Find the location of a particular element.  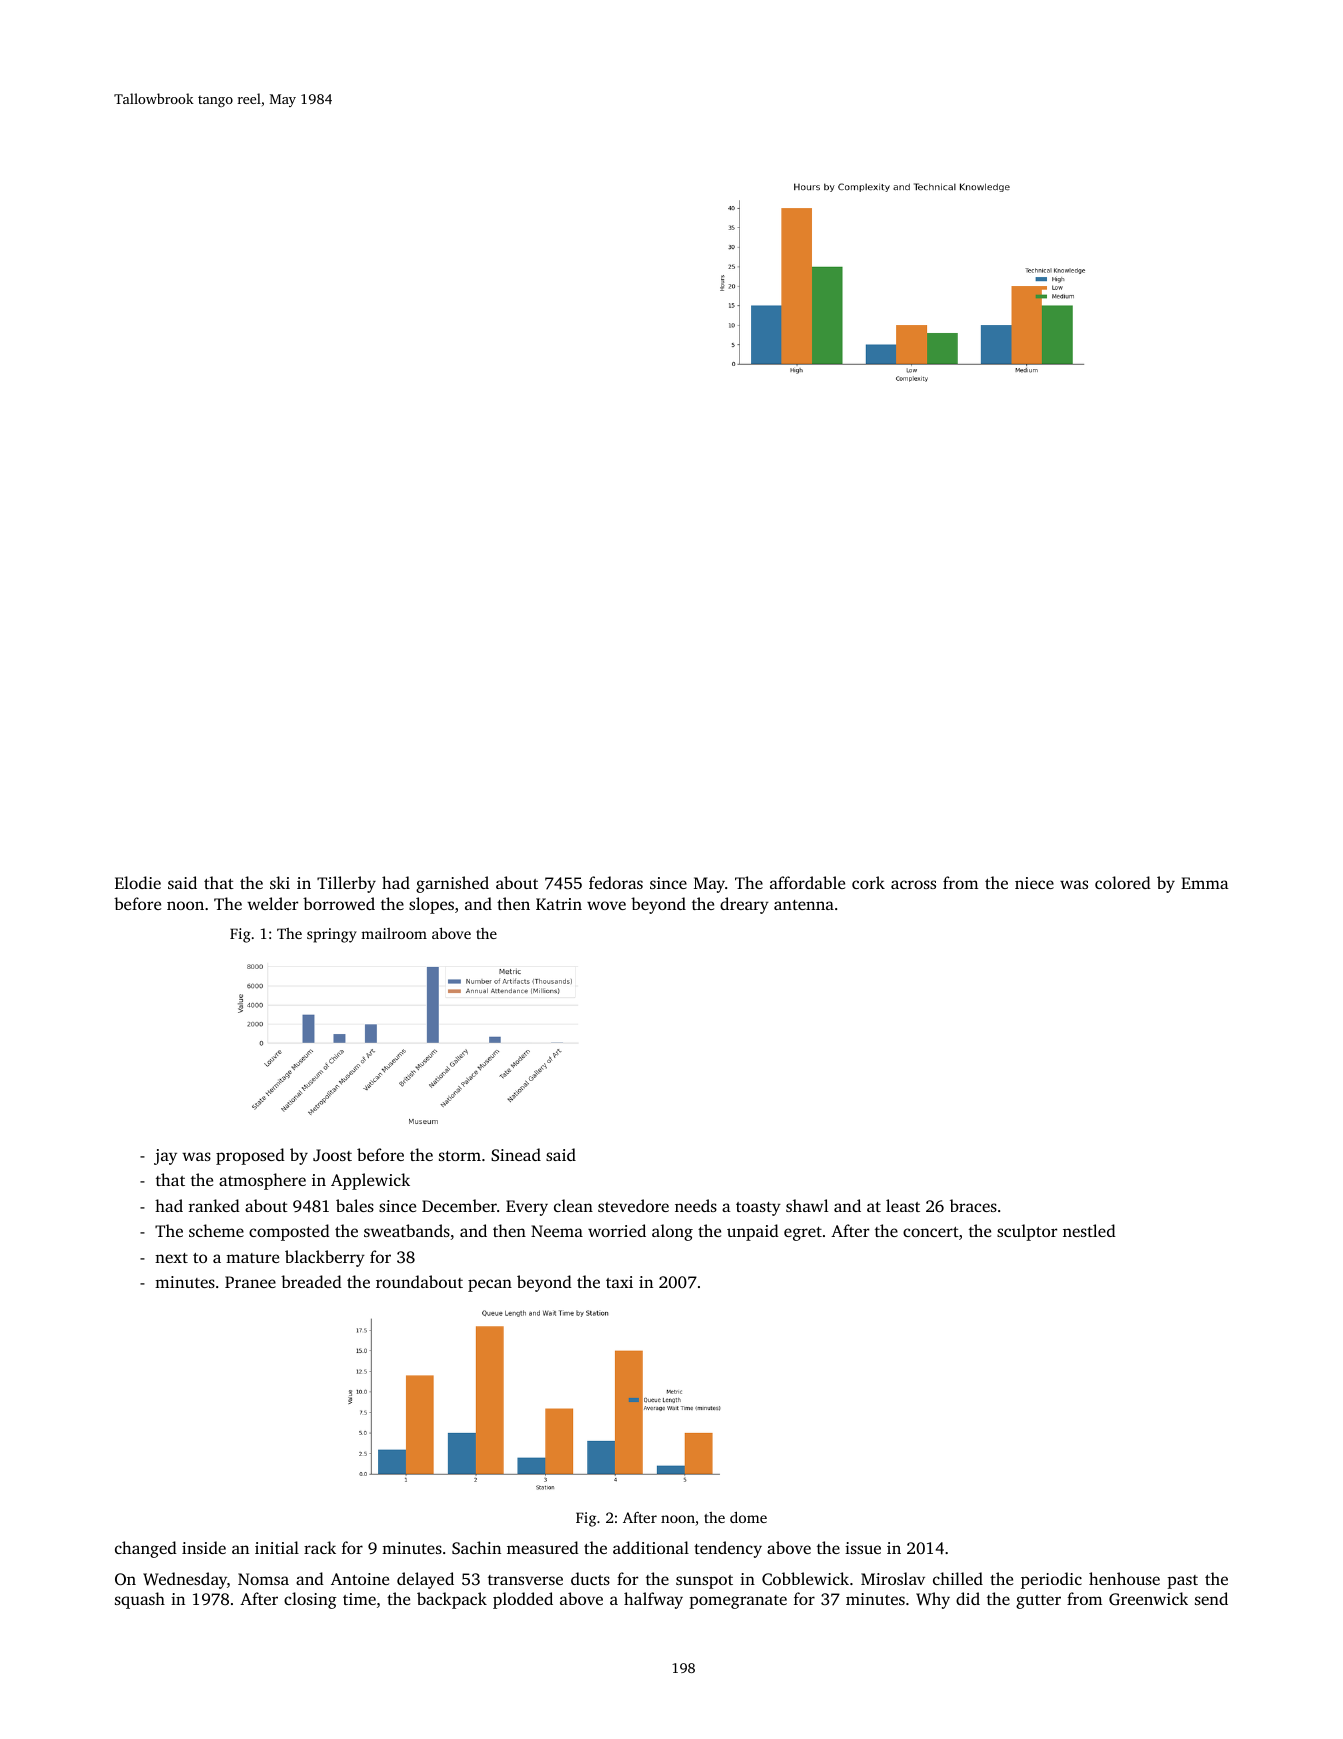

dreary is located at coordinates (744, 905).
